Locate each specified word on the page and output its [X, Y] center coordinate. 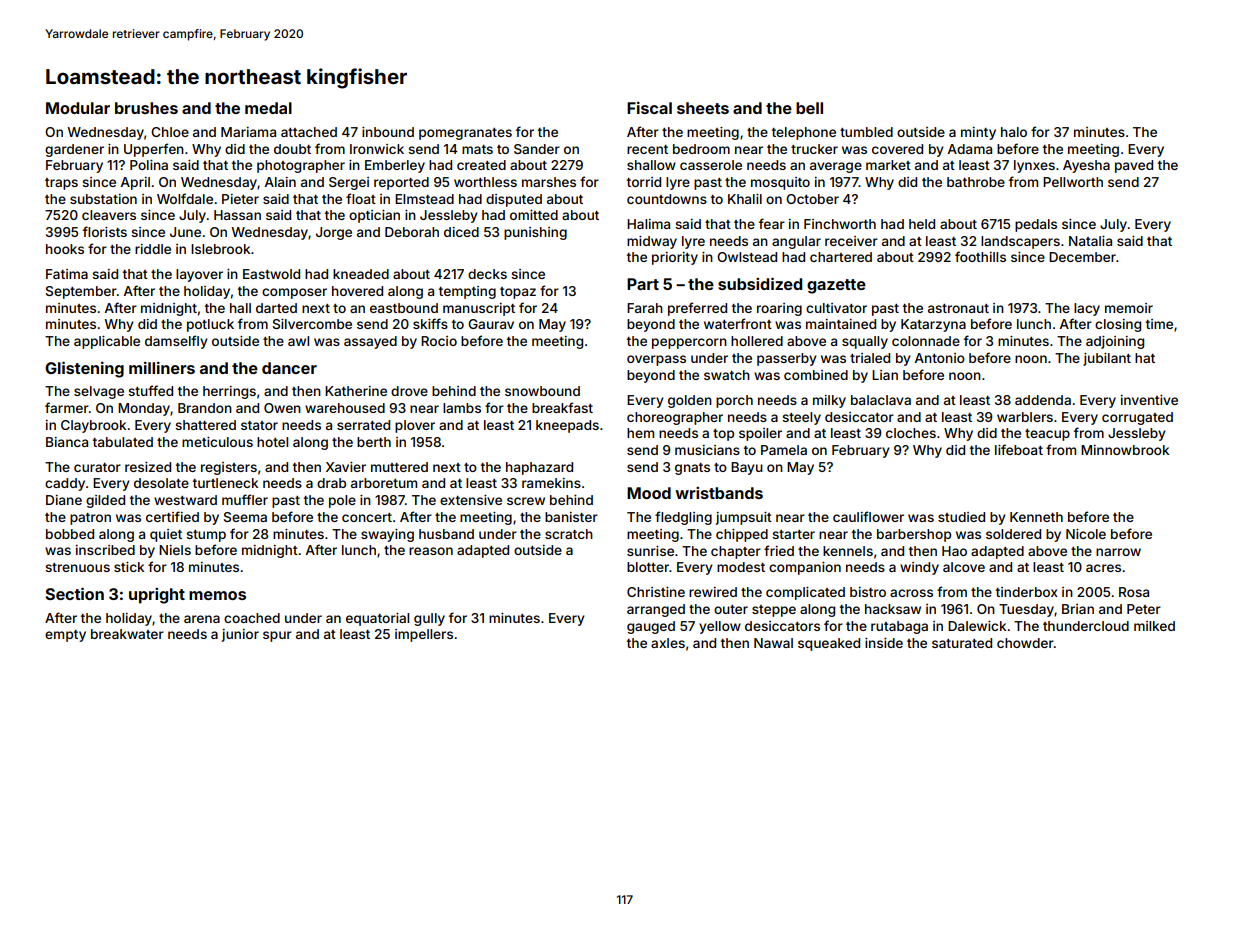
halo [1014, 132]
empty [65, 636]
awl [298, 341]
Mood [649, 493]
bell [809, 108]
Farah [645, 308]
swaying [387, 535]
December [1082, 257]
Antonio [940, 358]
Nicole [1086, 534]
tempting [467, 292]
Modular [78, 108]
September [81, 292]
